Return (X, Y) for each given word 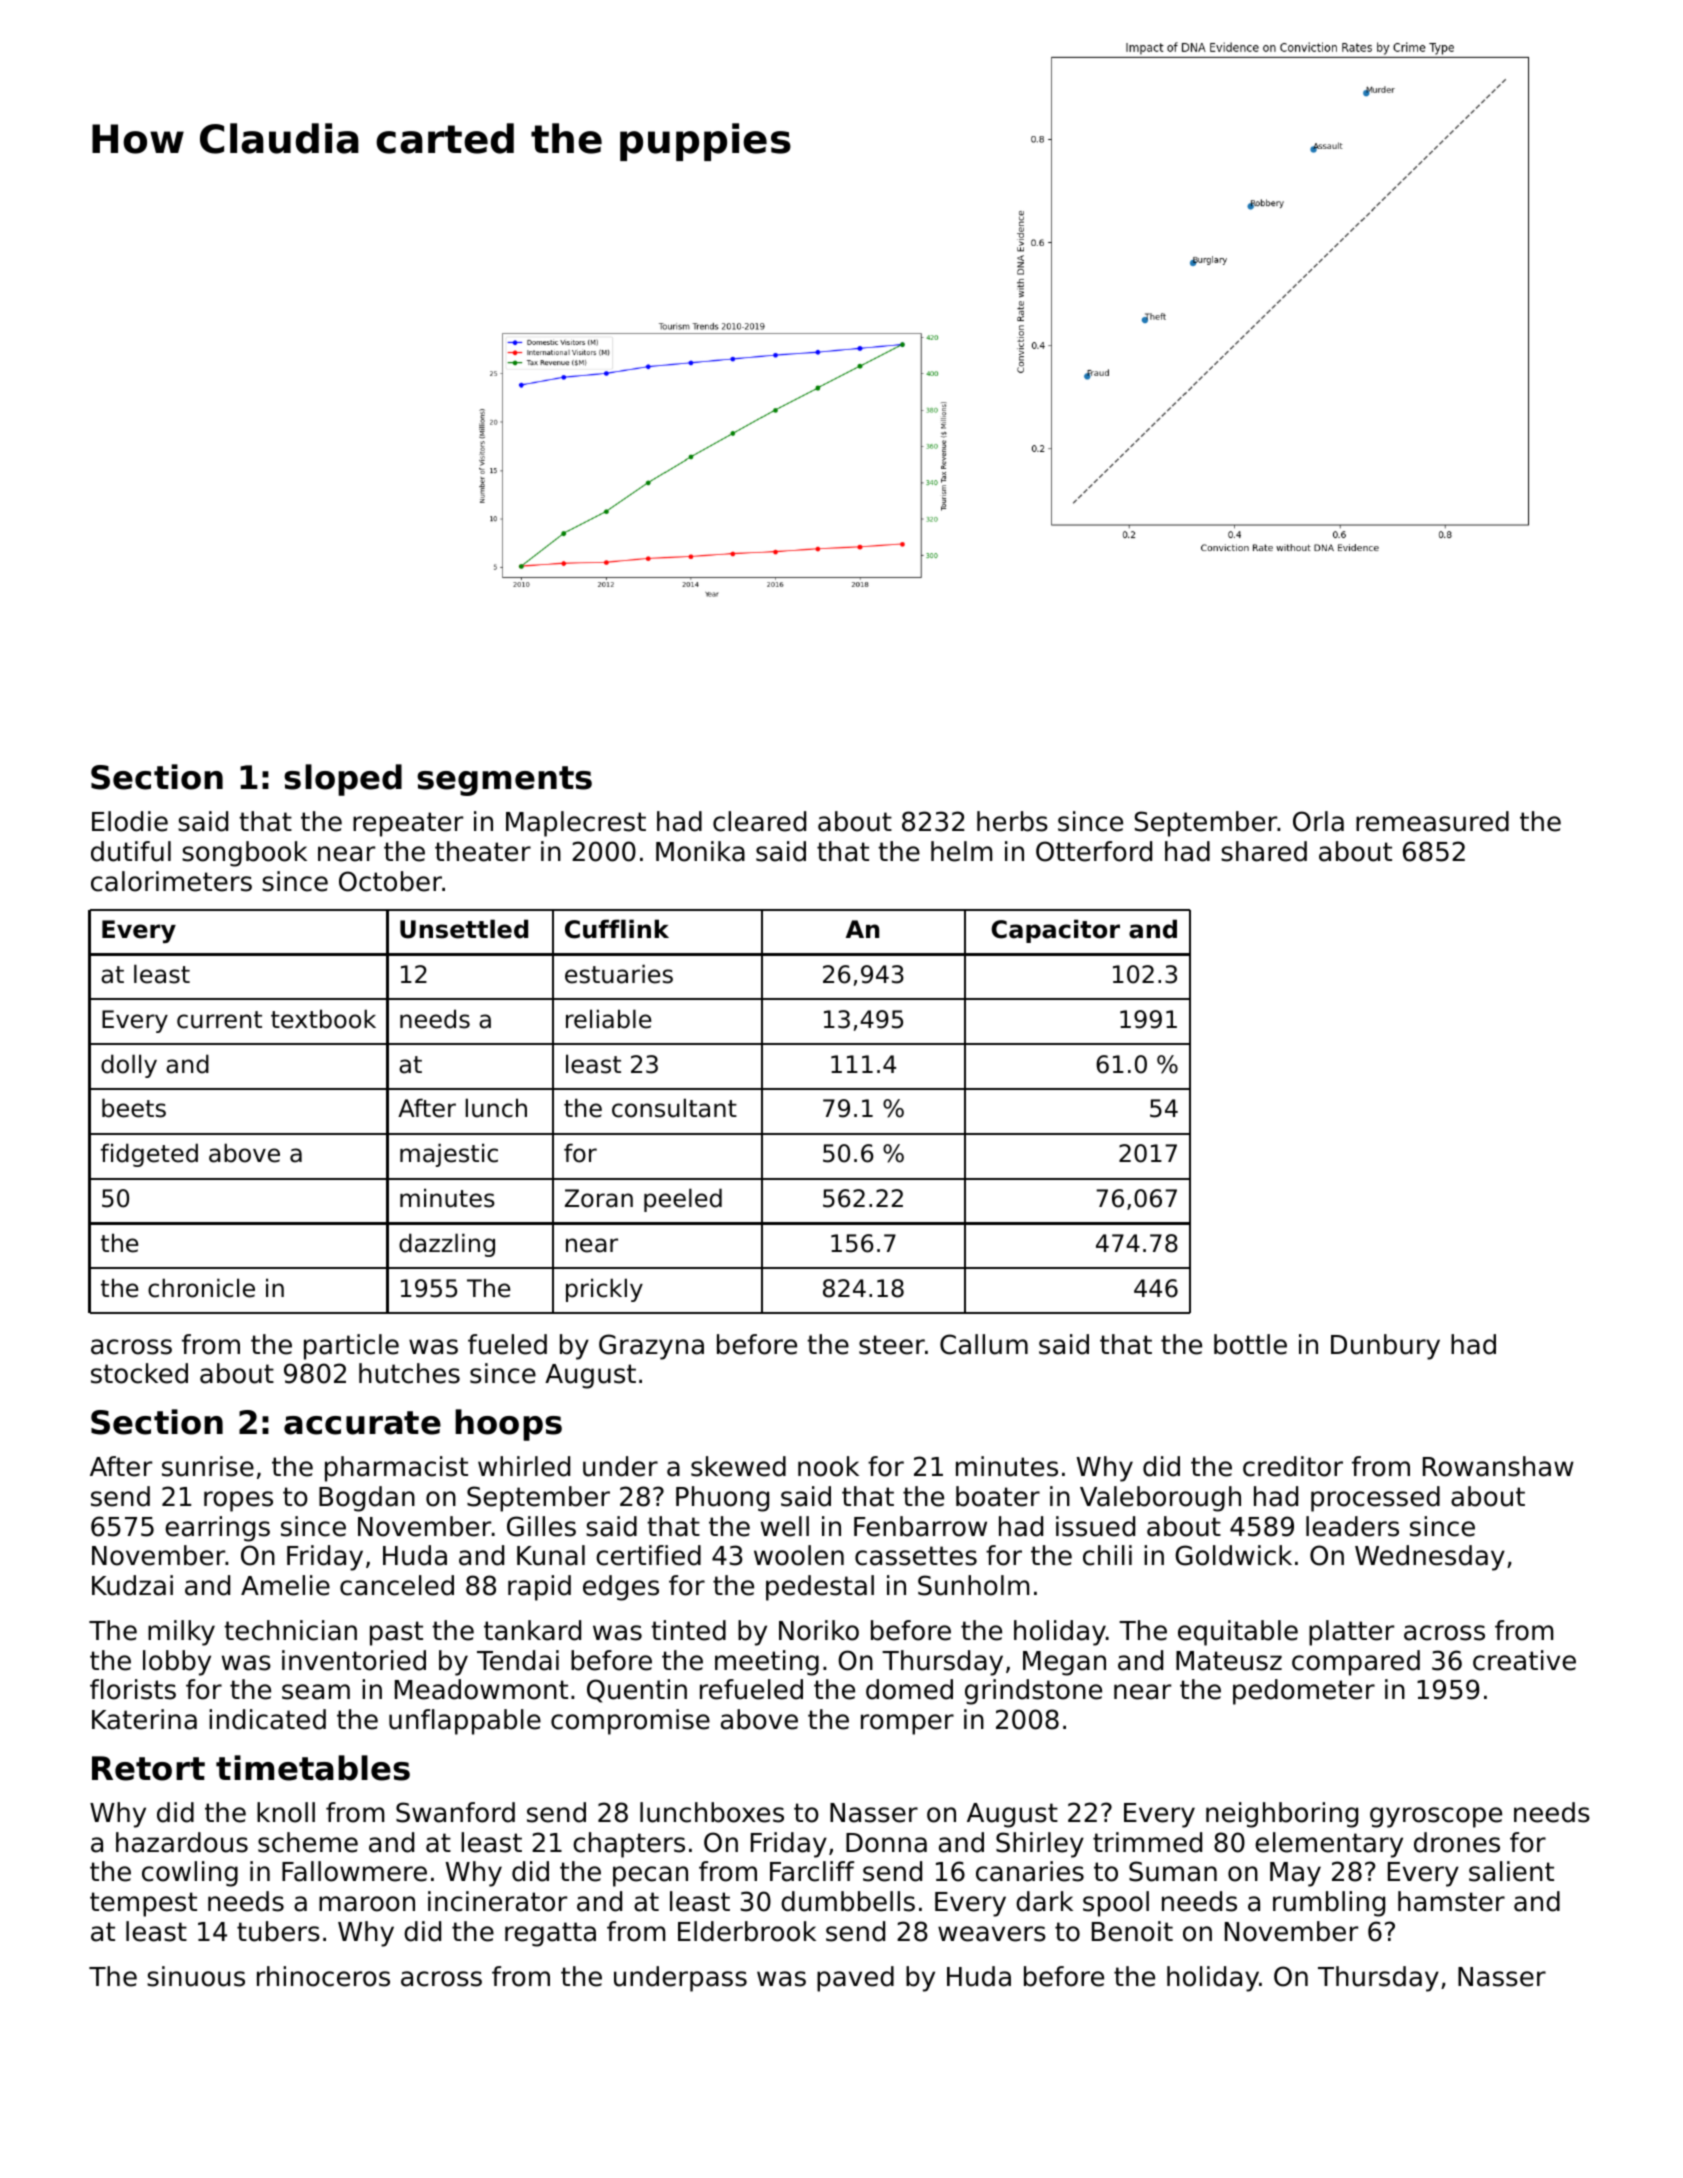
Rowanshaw (1498, 1466)
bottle (1250, 1344)
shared (1264, 851)
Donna (886, 1843)
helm (961, 851)
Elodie (130, 821)
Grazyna (651, 1347)
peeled (683, 1200)
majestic (449, 1155)
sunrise (208, 1466)
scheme (308, 1842)
